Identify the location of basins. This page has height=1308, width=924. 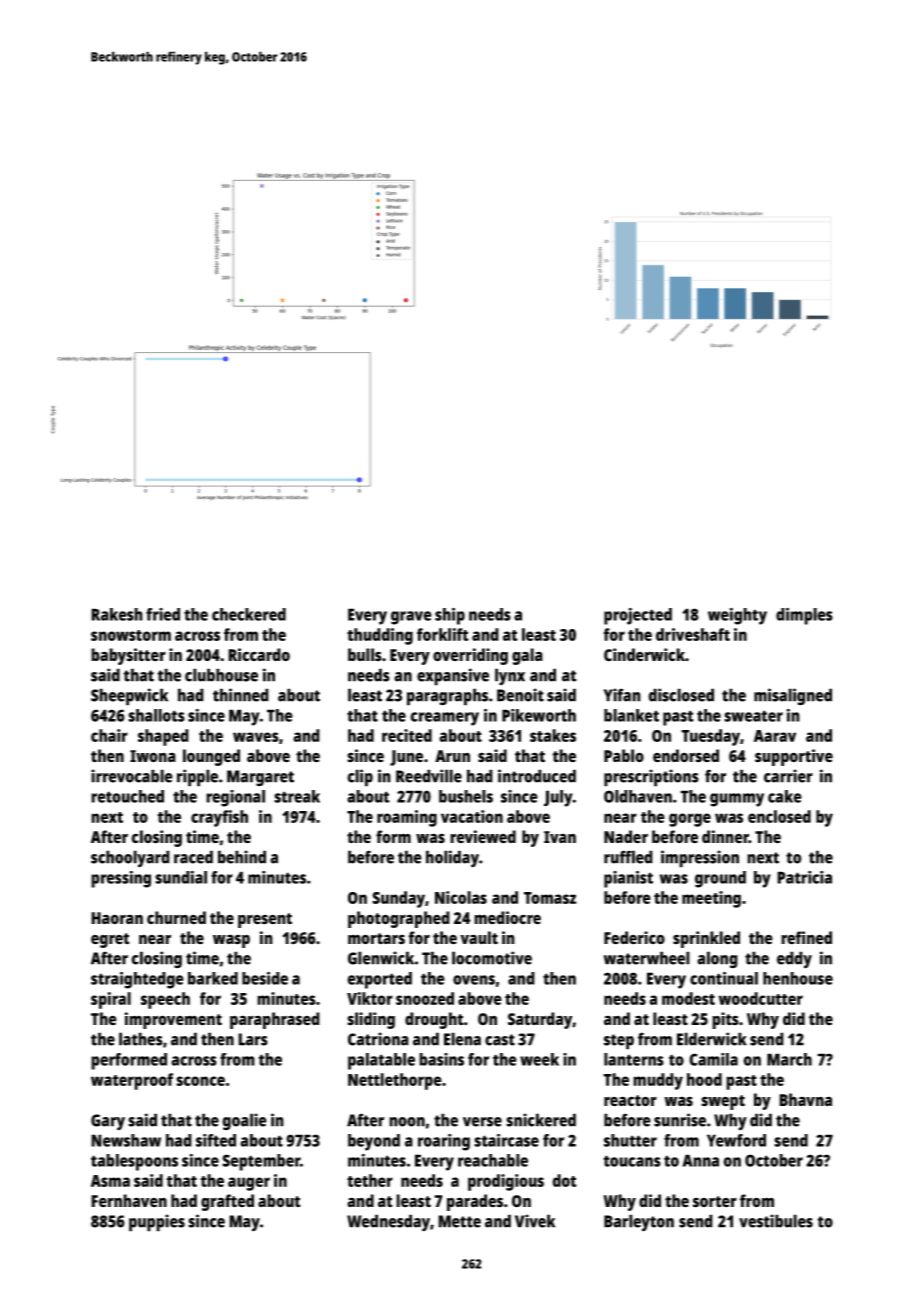
(441, 1059).
